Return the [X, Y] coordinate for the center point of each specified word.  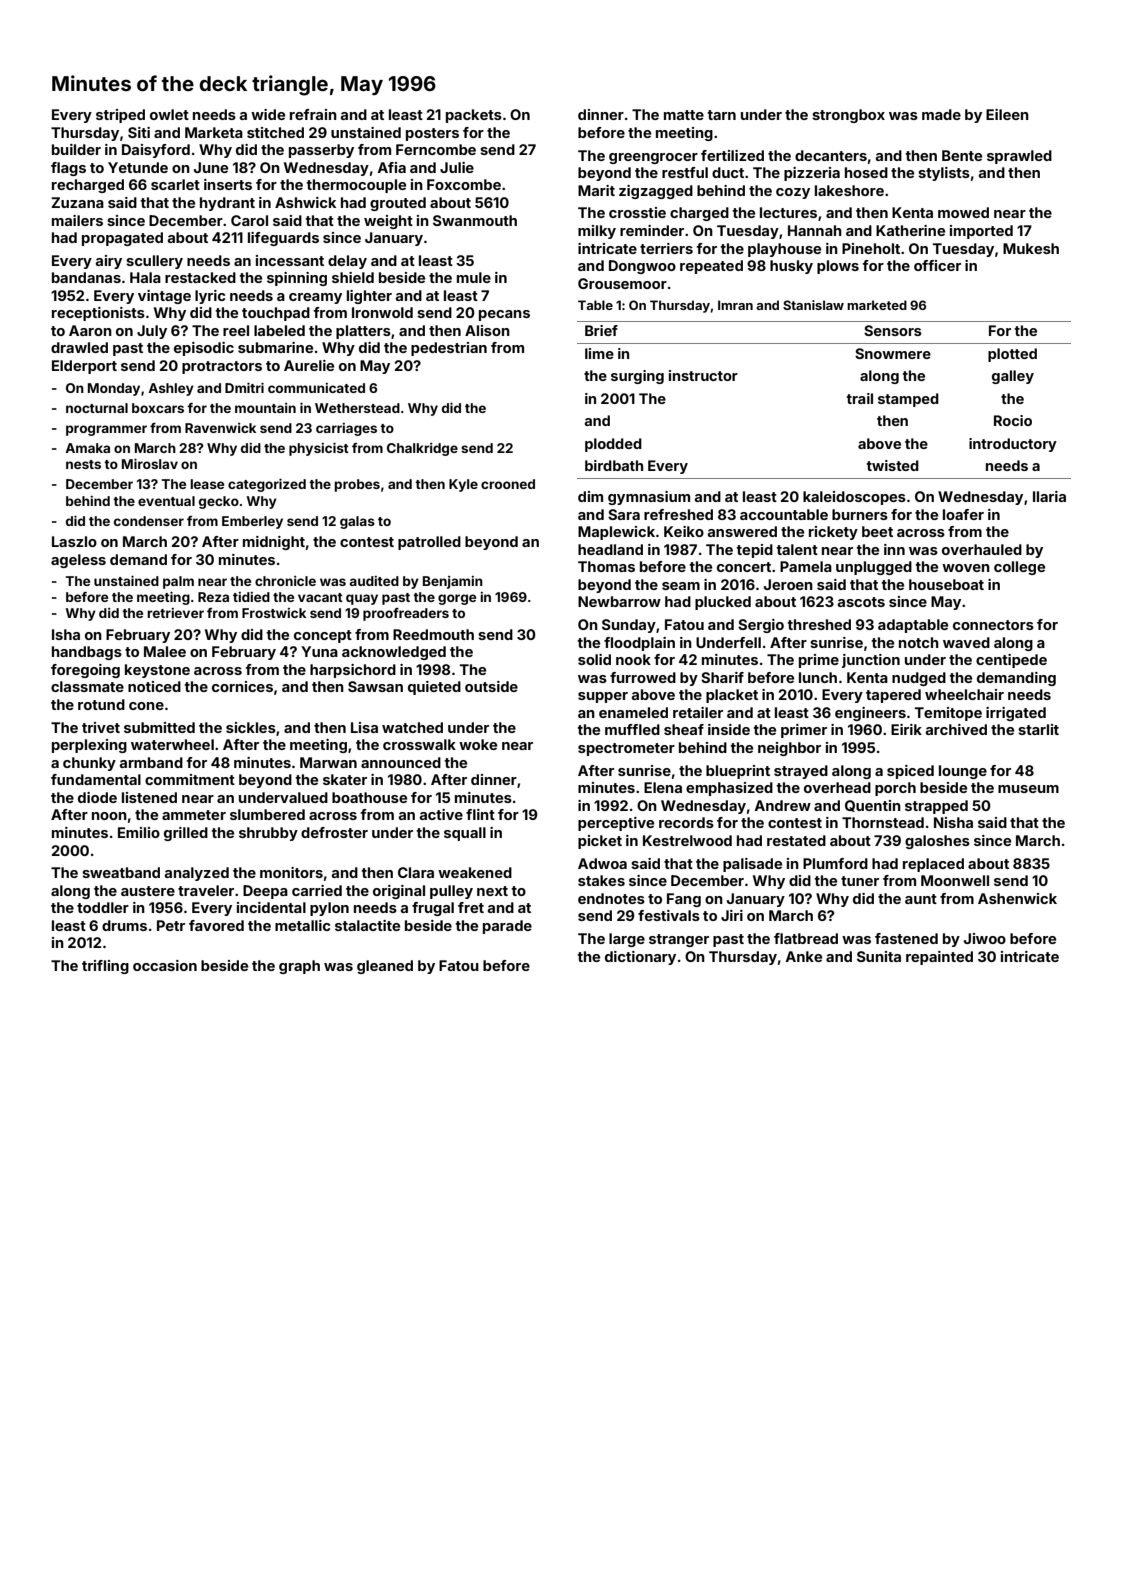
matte [684, 115]
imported [981, 232]
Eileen [1007, 114]
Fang [684, 900]
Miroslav [150, 464]
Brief [601, 330]
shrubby [268, 834]
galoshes [937, 842]
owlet [169, 114]
